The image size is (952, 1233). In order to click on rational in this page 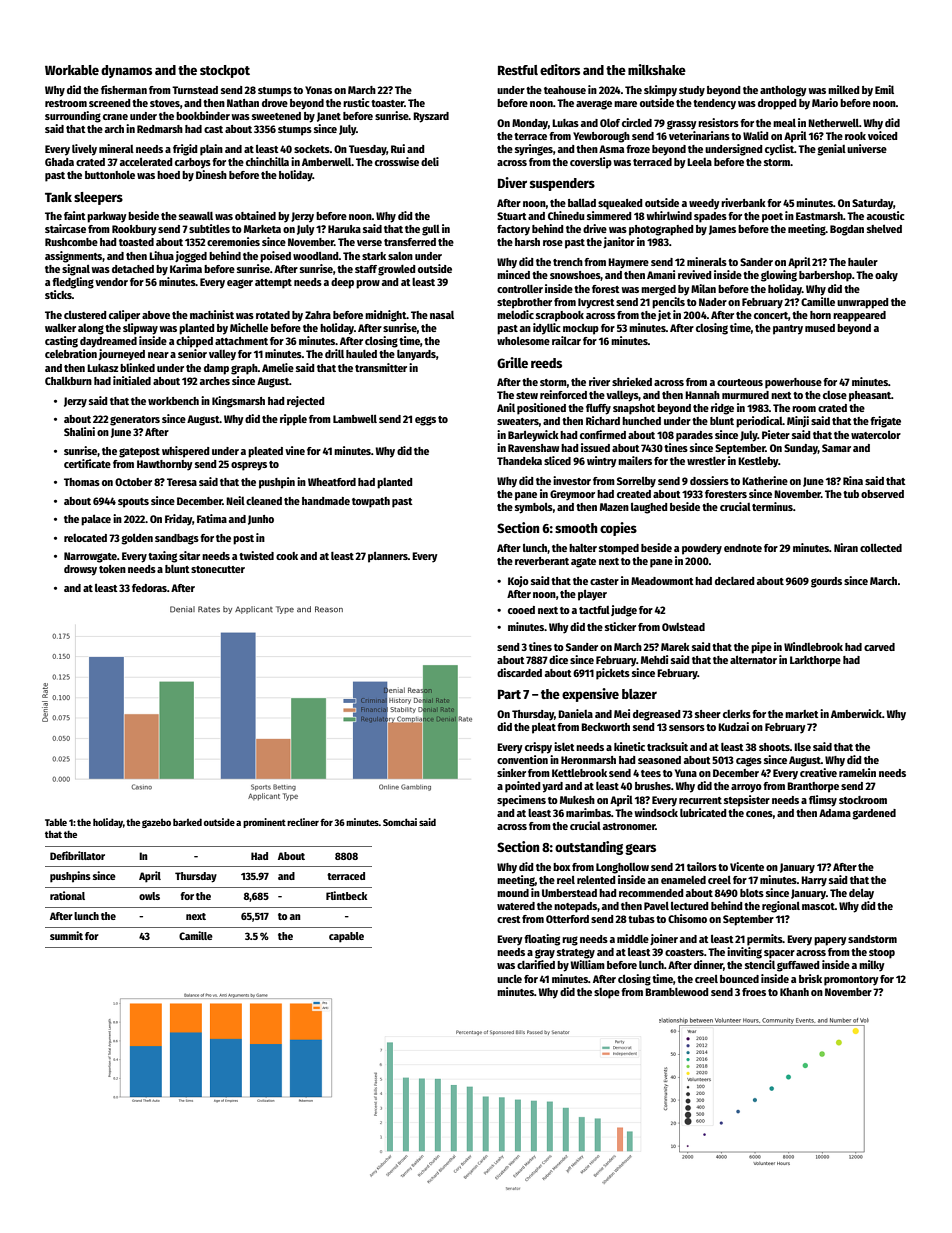, I will do `click(67, 895)`.
